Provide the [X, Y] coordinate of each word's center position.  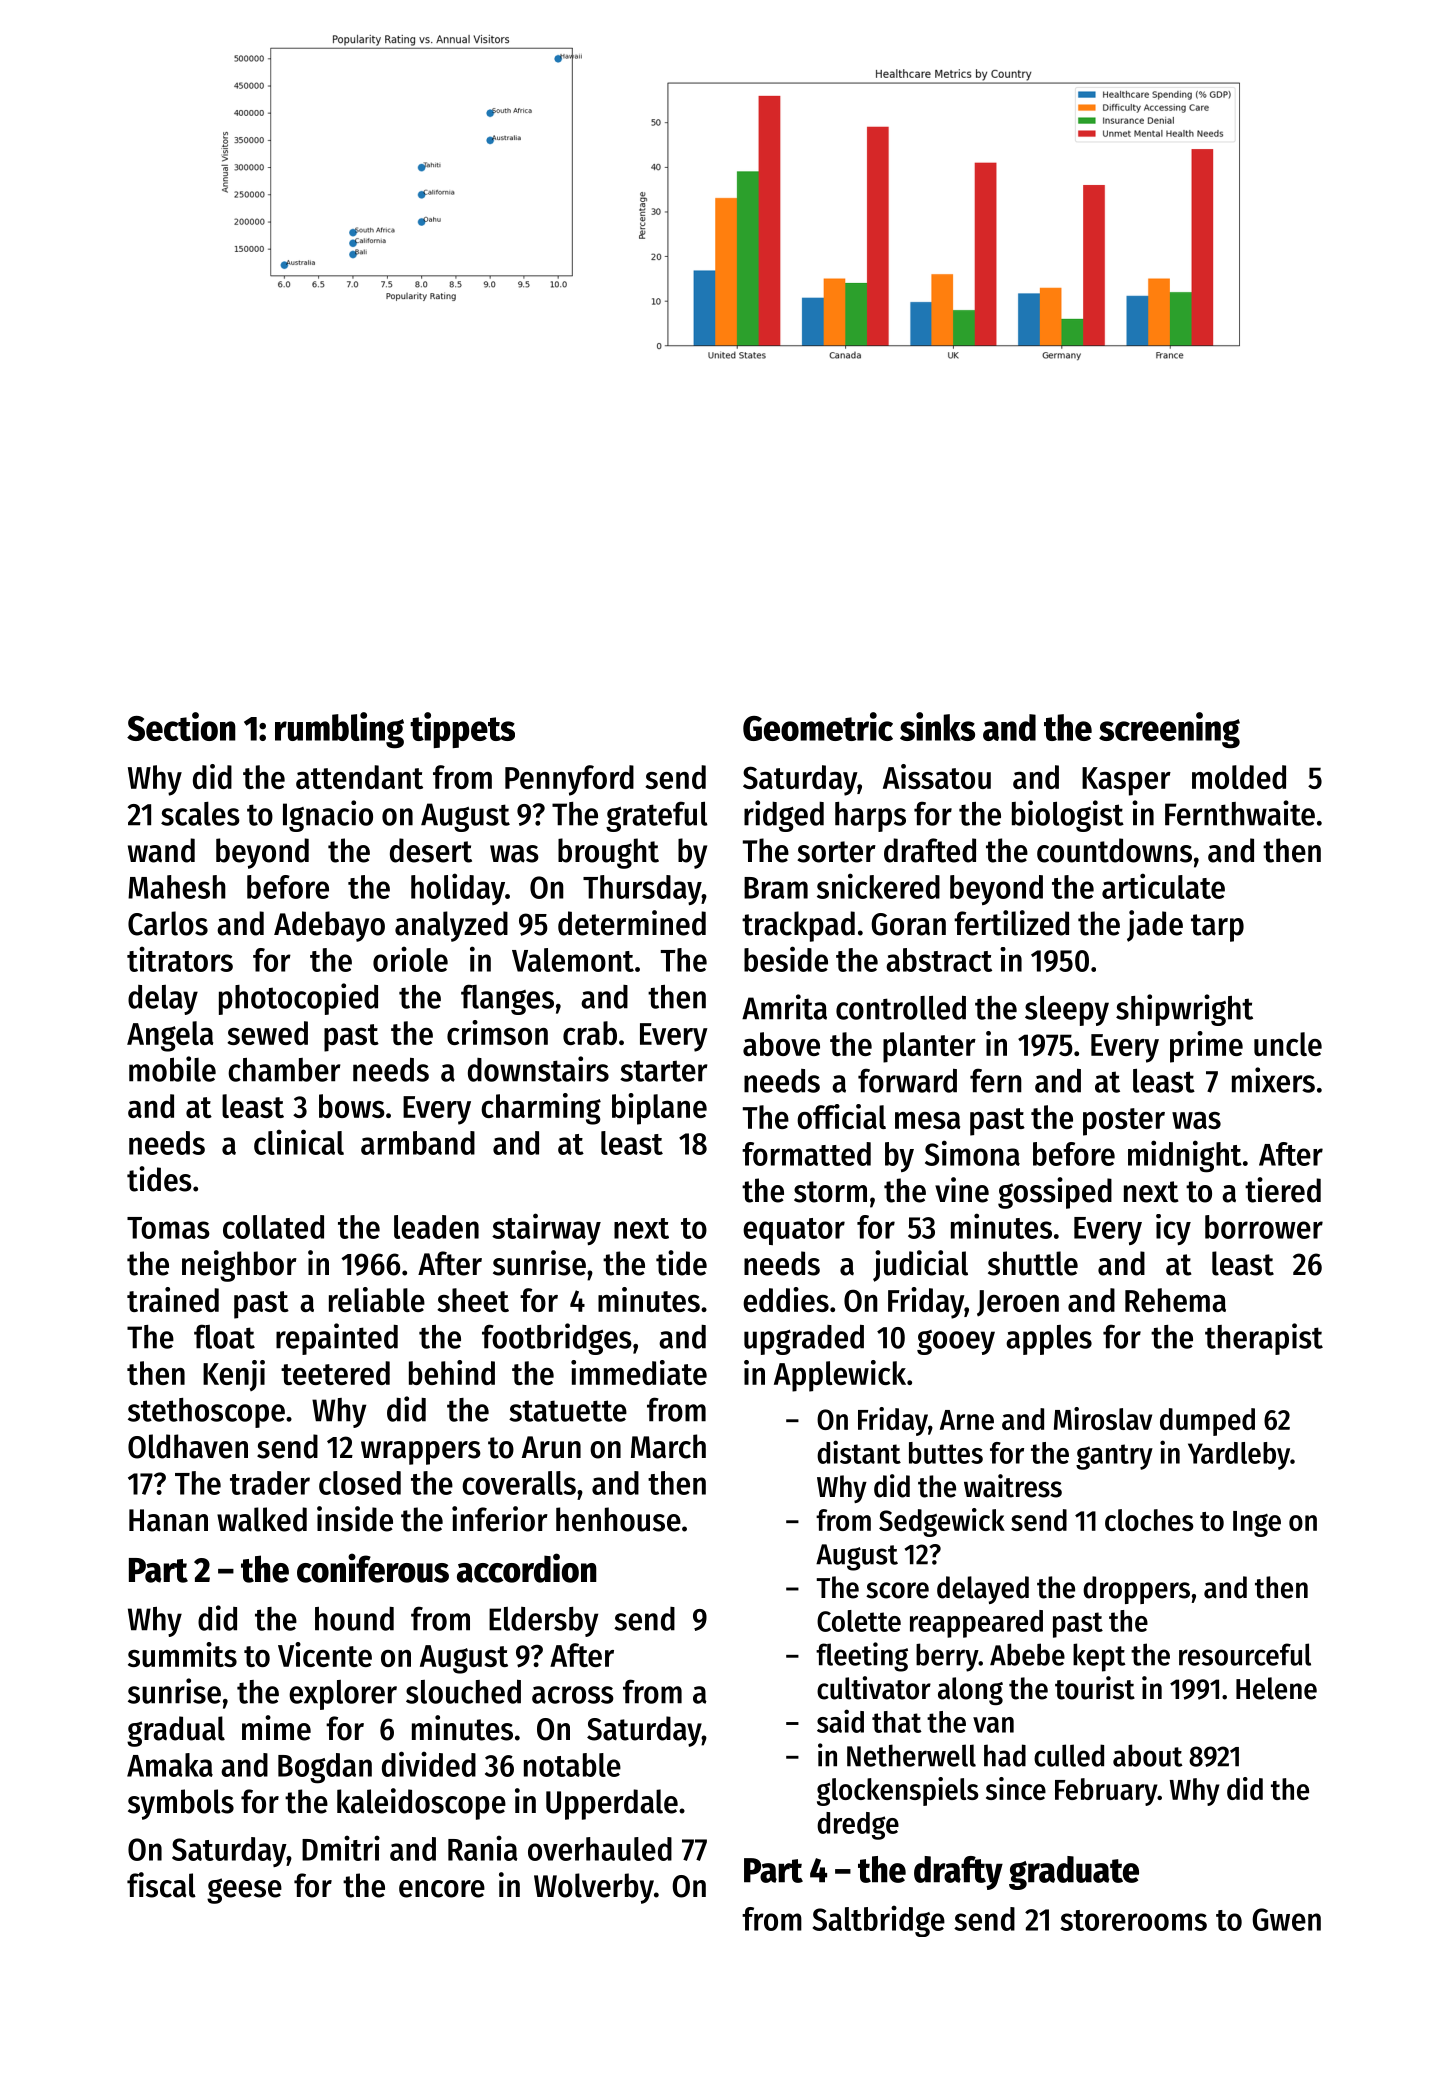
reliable [377, 1299]
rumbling [339, 730]
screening [1169, 730]
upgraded [804, 1339]
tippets [462, 730]
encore [442, 1889]
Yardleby [1239, 1456]
